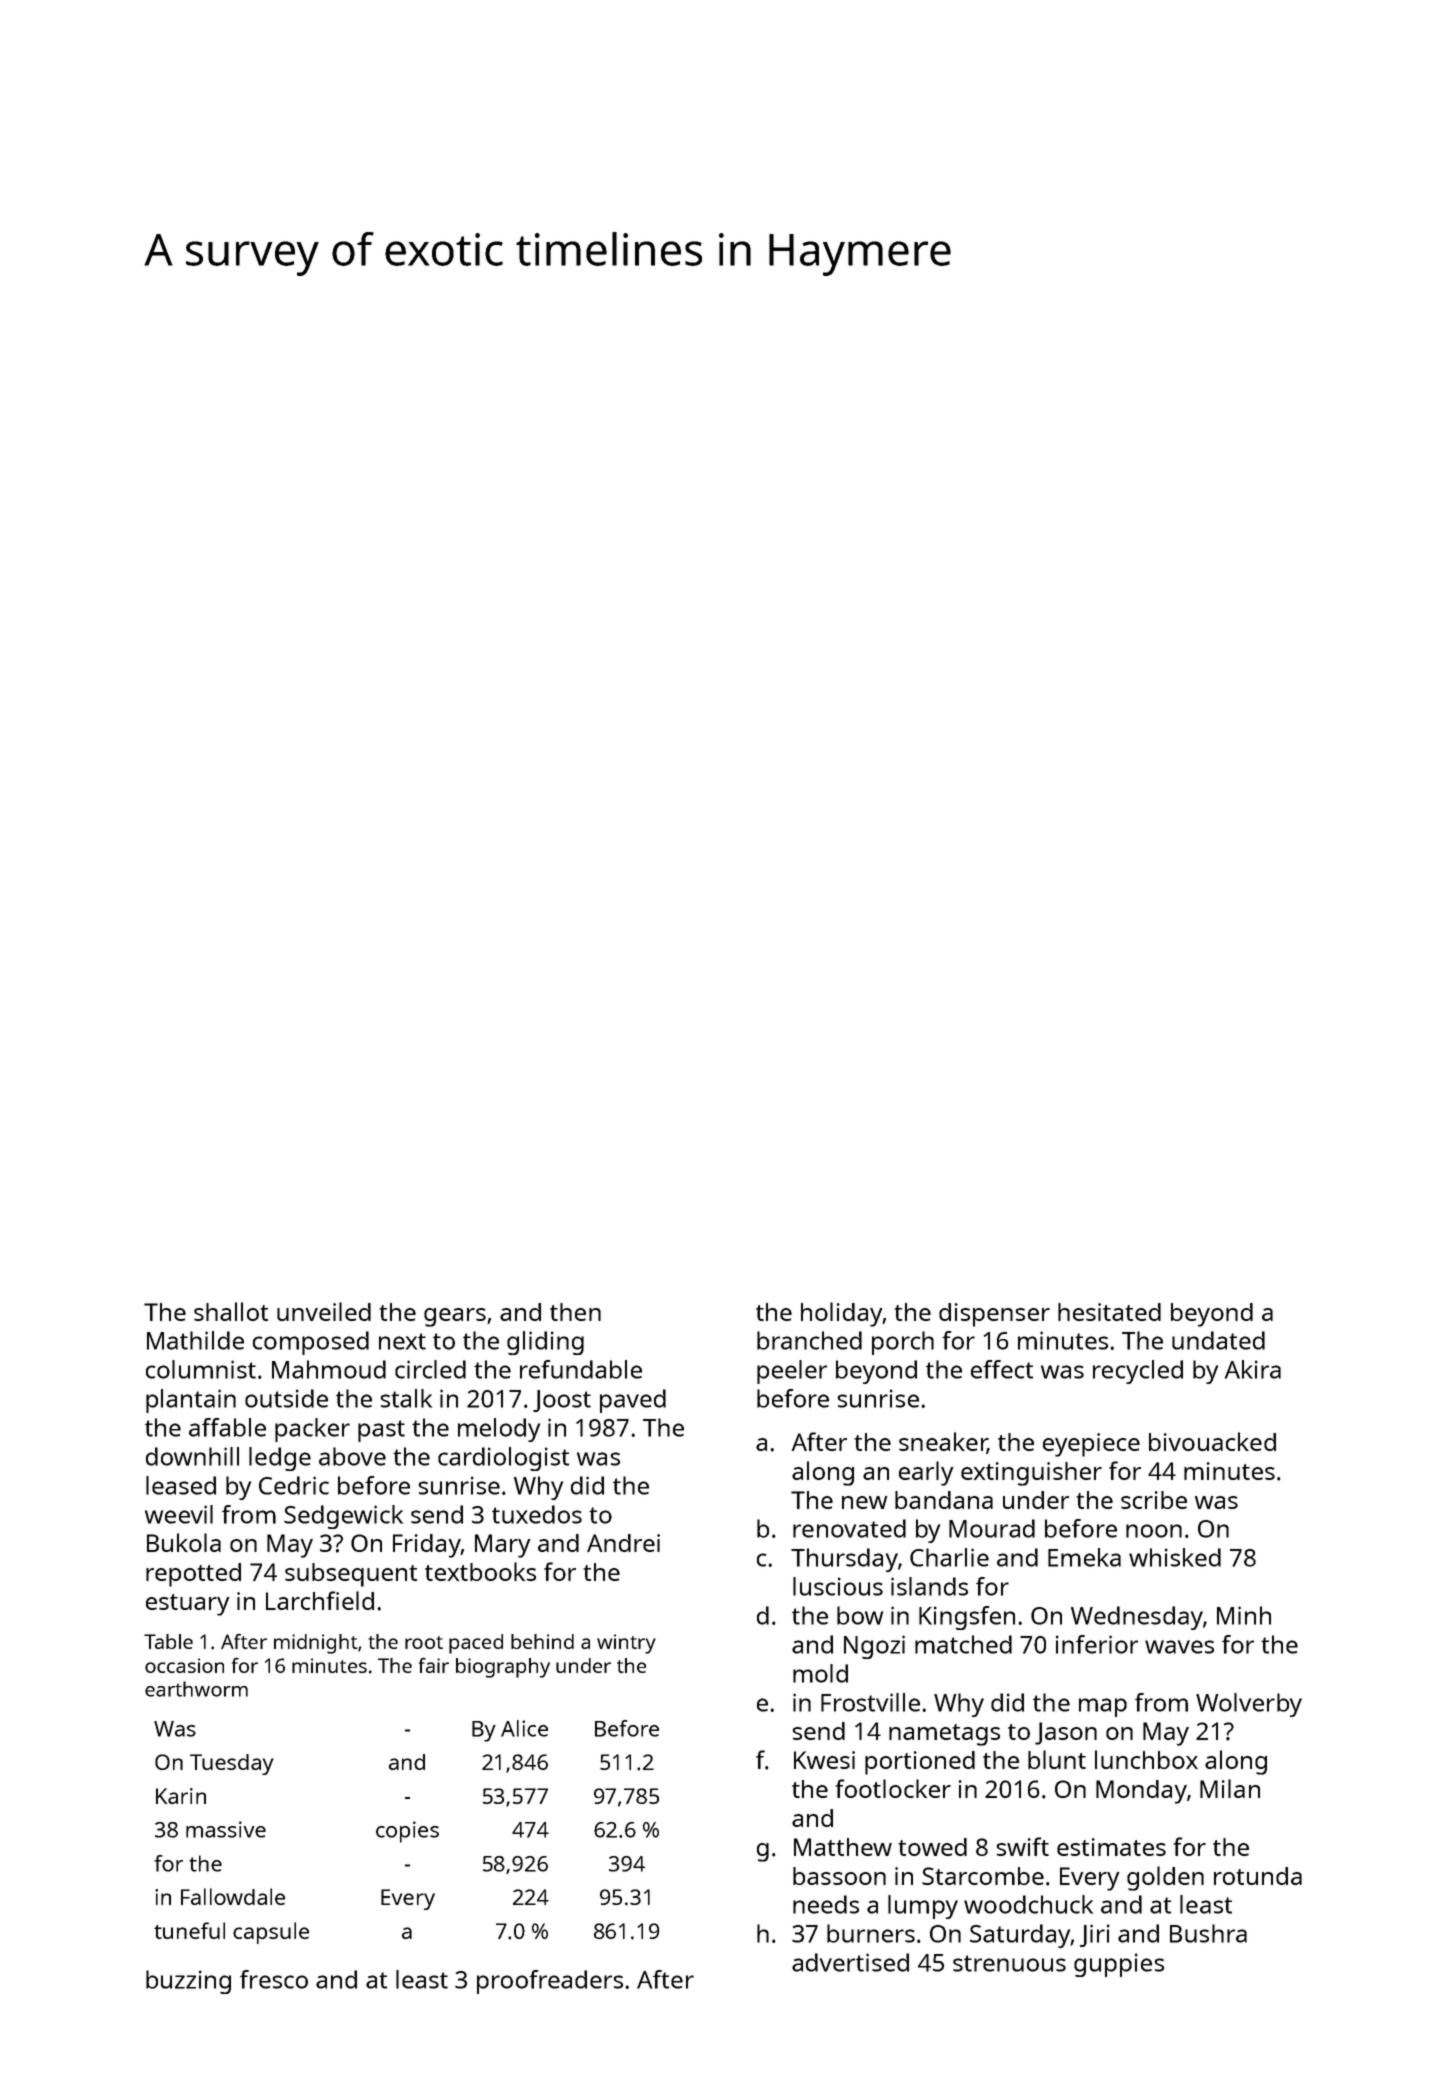 The image size is (1450, 2100). What do you see at coordinates (351, 1575) in the screenshot?
I see `subsequent` at bounding box center [351, 1575].
